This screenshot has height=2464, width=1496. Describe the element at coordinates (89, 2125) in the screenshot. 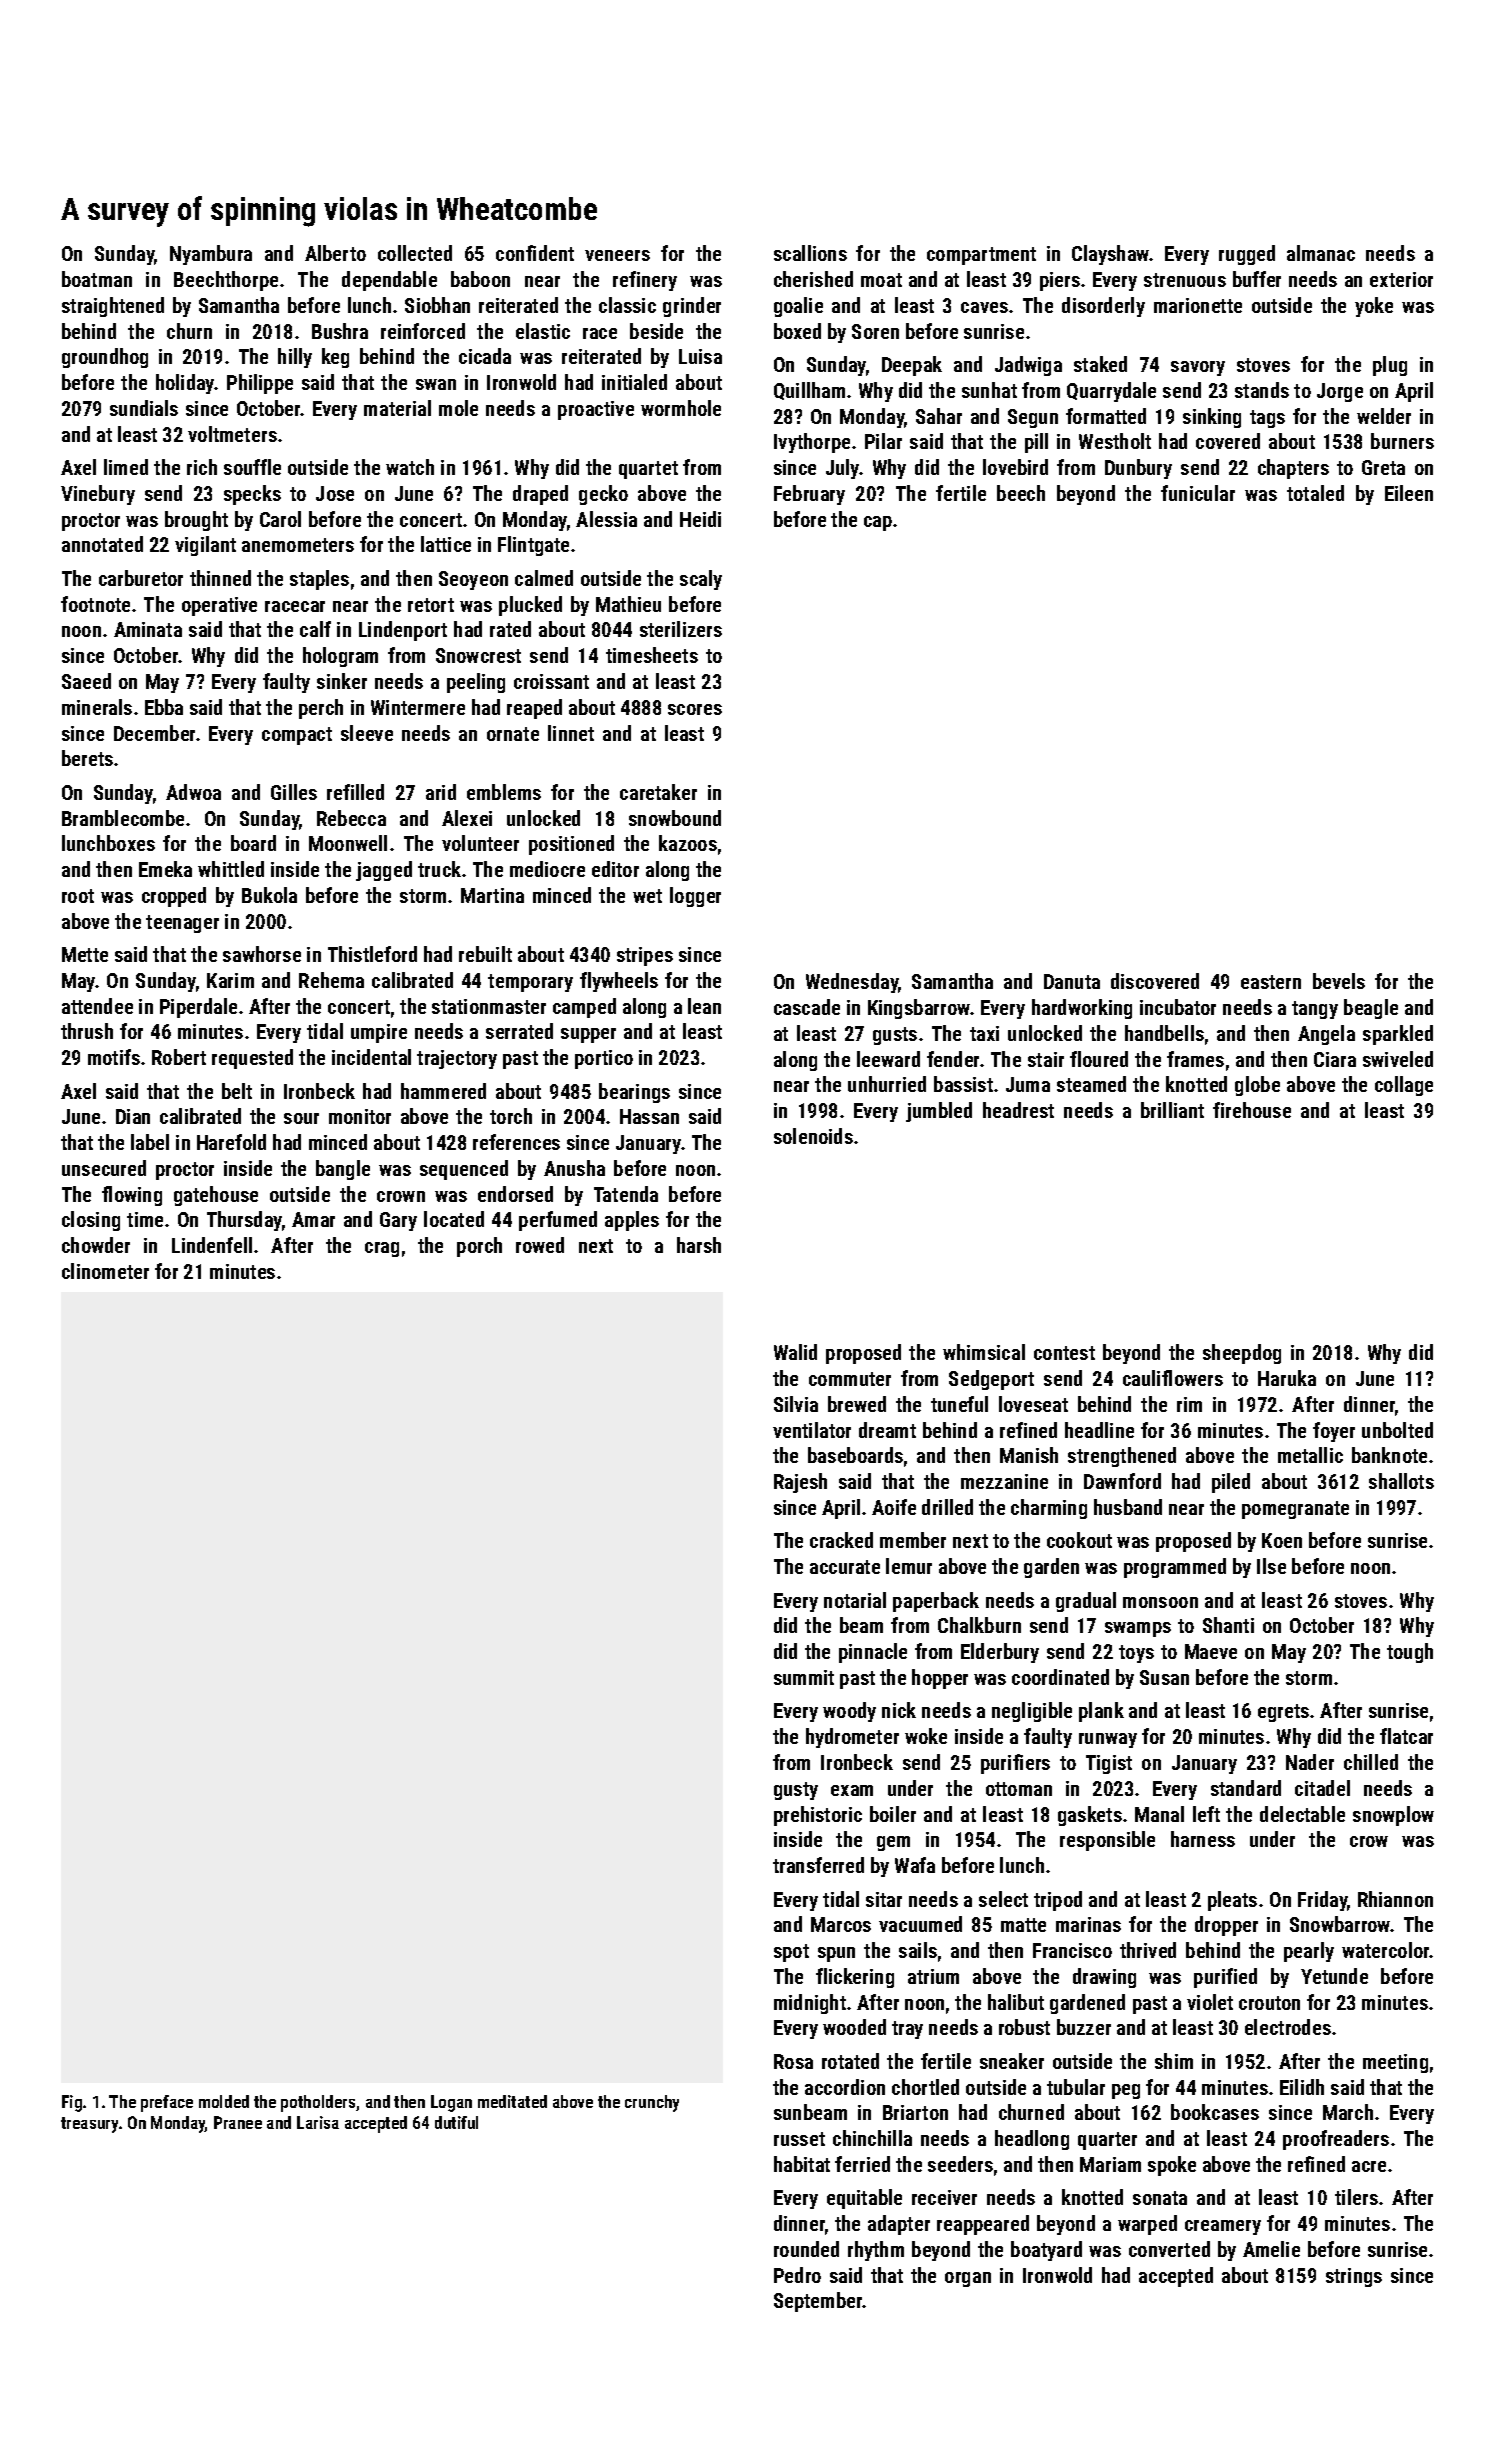

I see `treasury` at that location.
